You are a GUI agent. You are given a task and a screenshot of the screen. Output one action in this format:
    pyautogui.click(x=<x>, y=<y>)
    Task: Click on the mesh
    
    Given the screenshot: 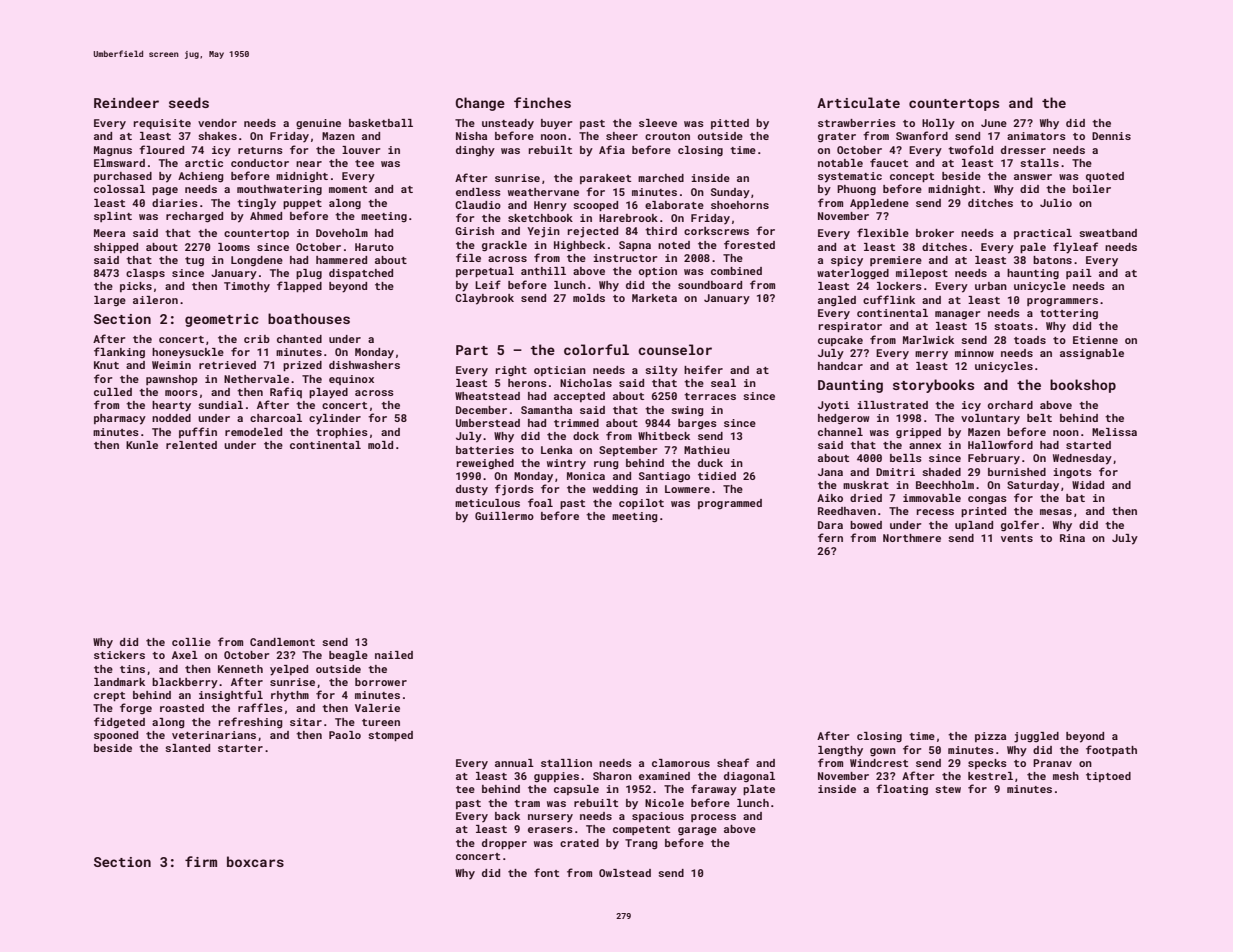 What is the action you would take?
    pyautogui.click(x=1066, y=776)
